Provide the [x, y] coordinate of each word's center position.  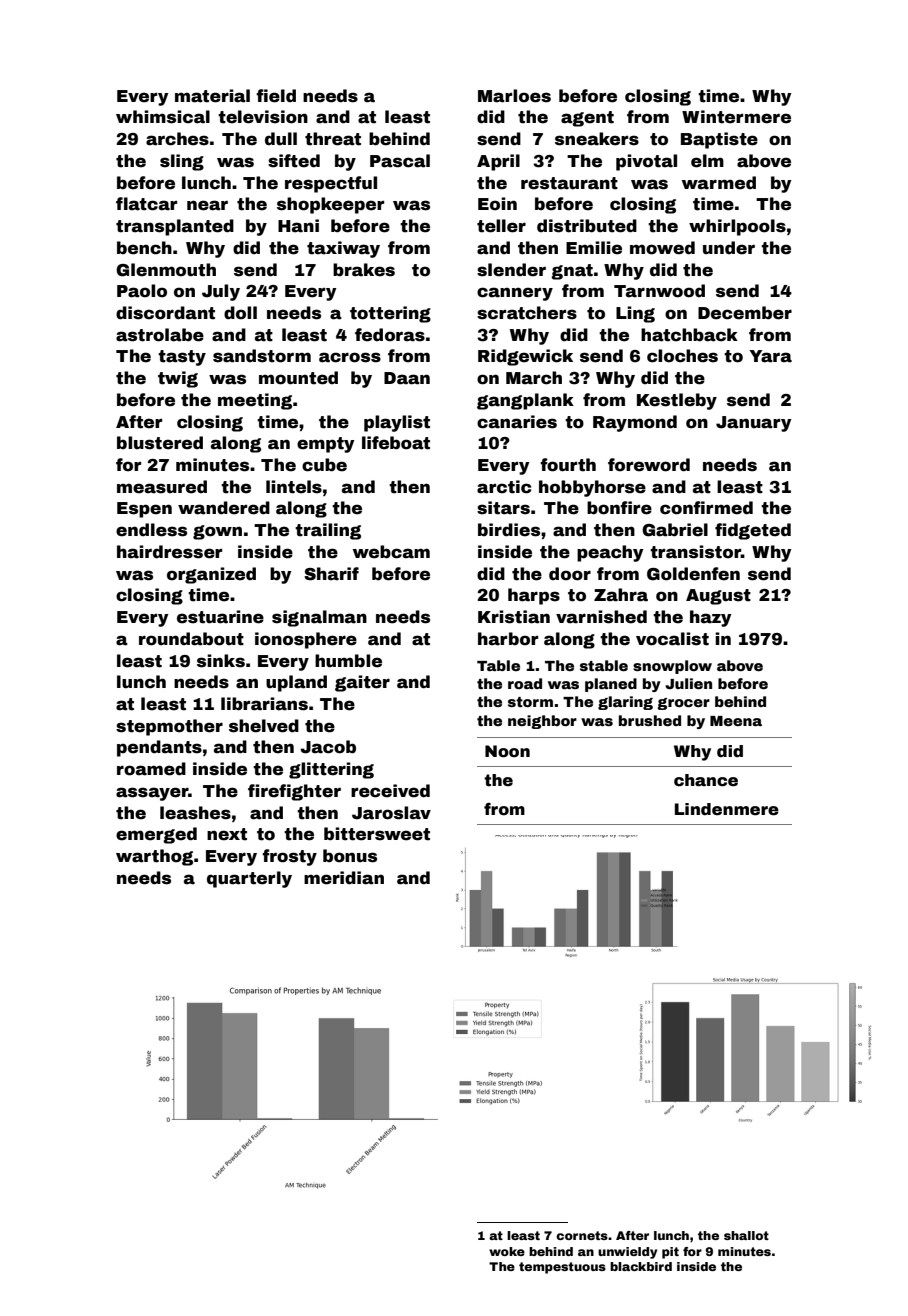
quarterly [249, 879]
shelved [264, 726]
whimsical [163, 117]
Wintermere [736, 117]
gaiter [362, 683]
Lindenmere [727, 809]
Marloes [514, 96]
